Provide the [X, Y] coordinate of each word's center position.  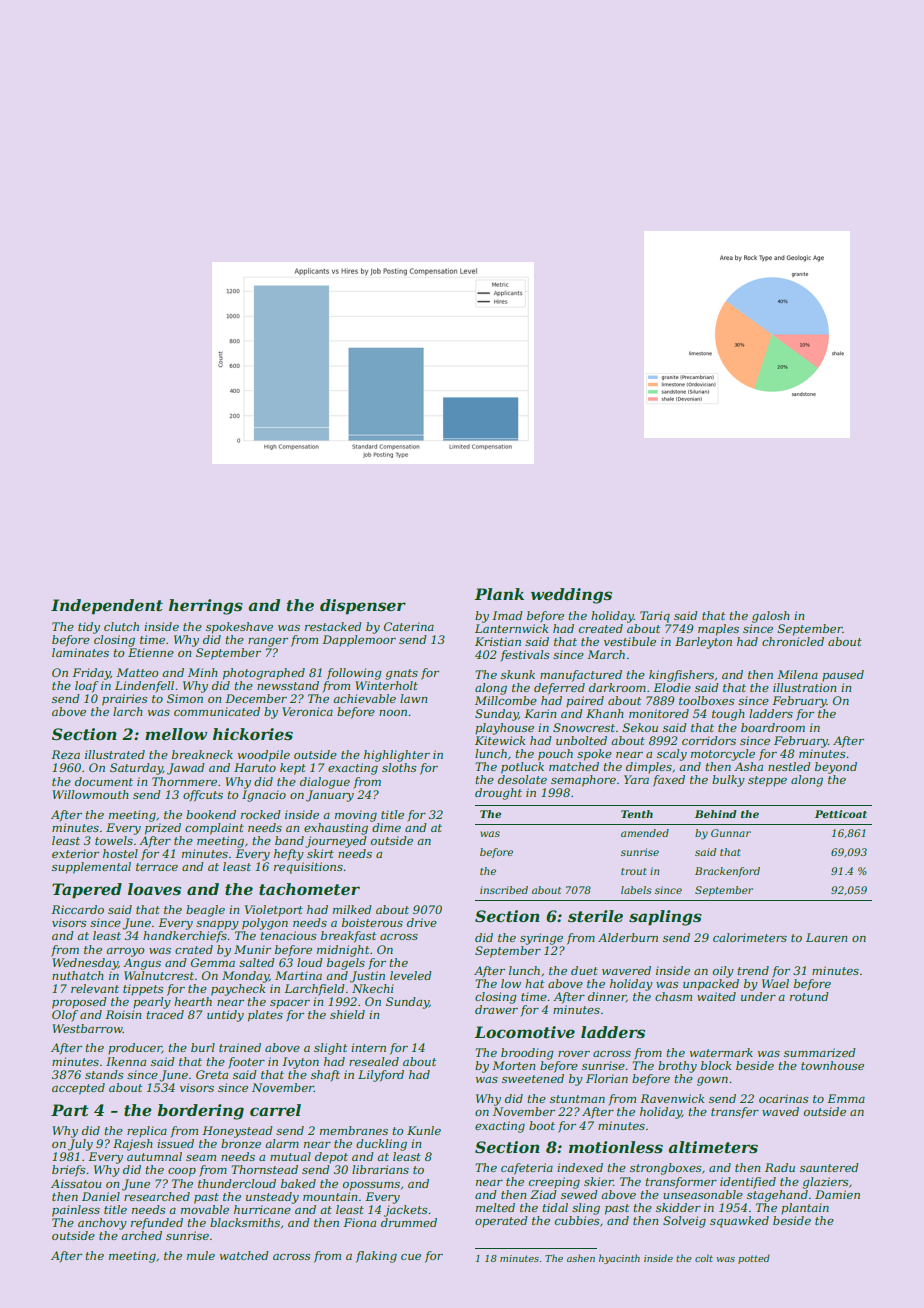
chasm [673, 996]
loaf [87, 687]
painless [76, 1211]
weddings [571, 596]
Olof [65, 1016]
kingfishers [681, 676]
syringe [541, 939]
